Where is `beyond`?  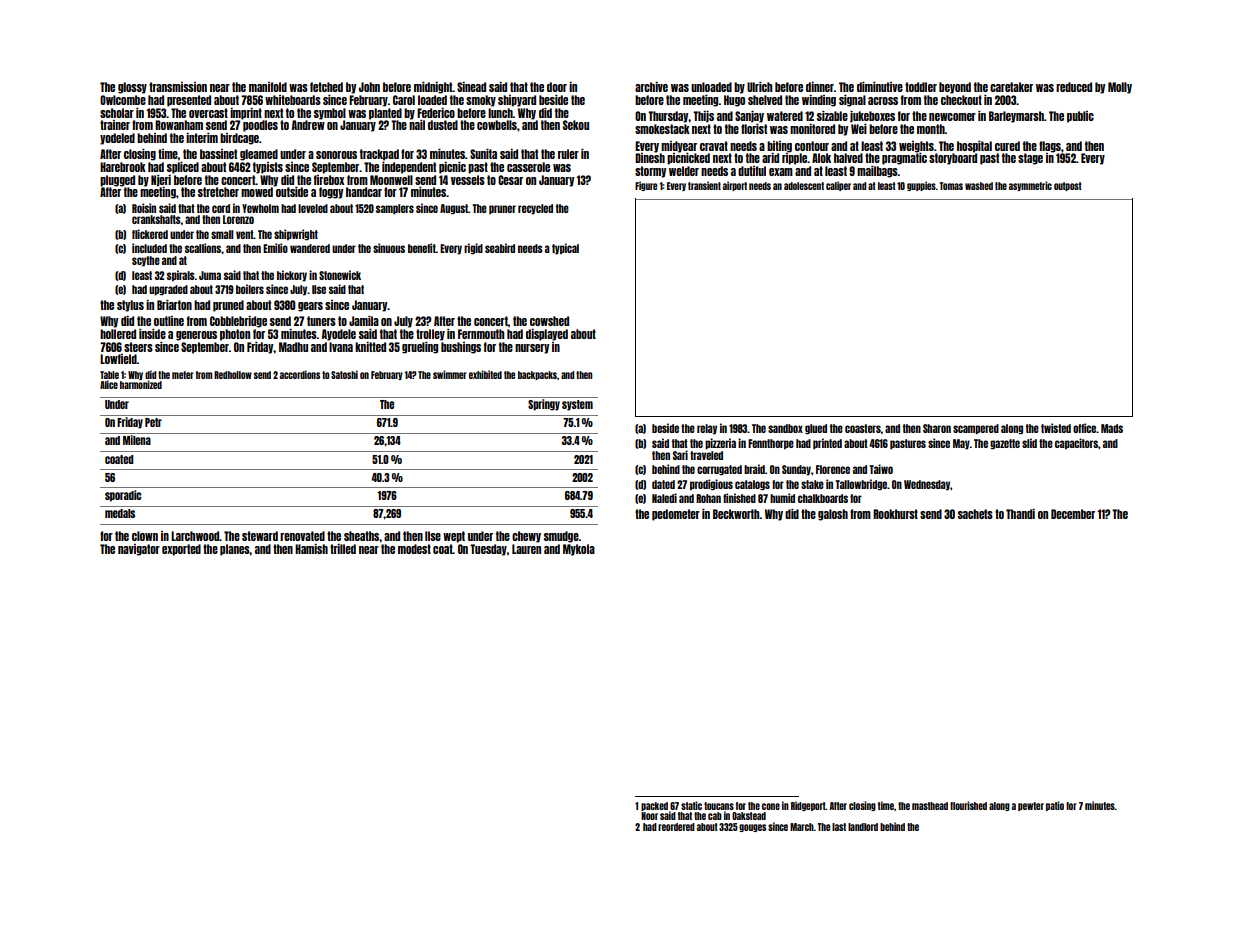
beyond is located at coordinates (955, 88).
